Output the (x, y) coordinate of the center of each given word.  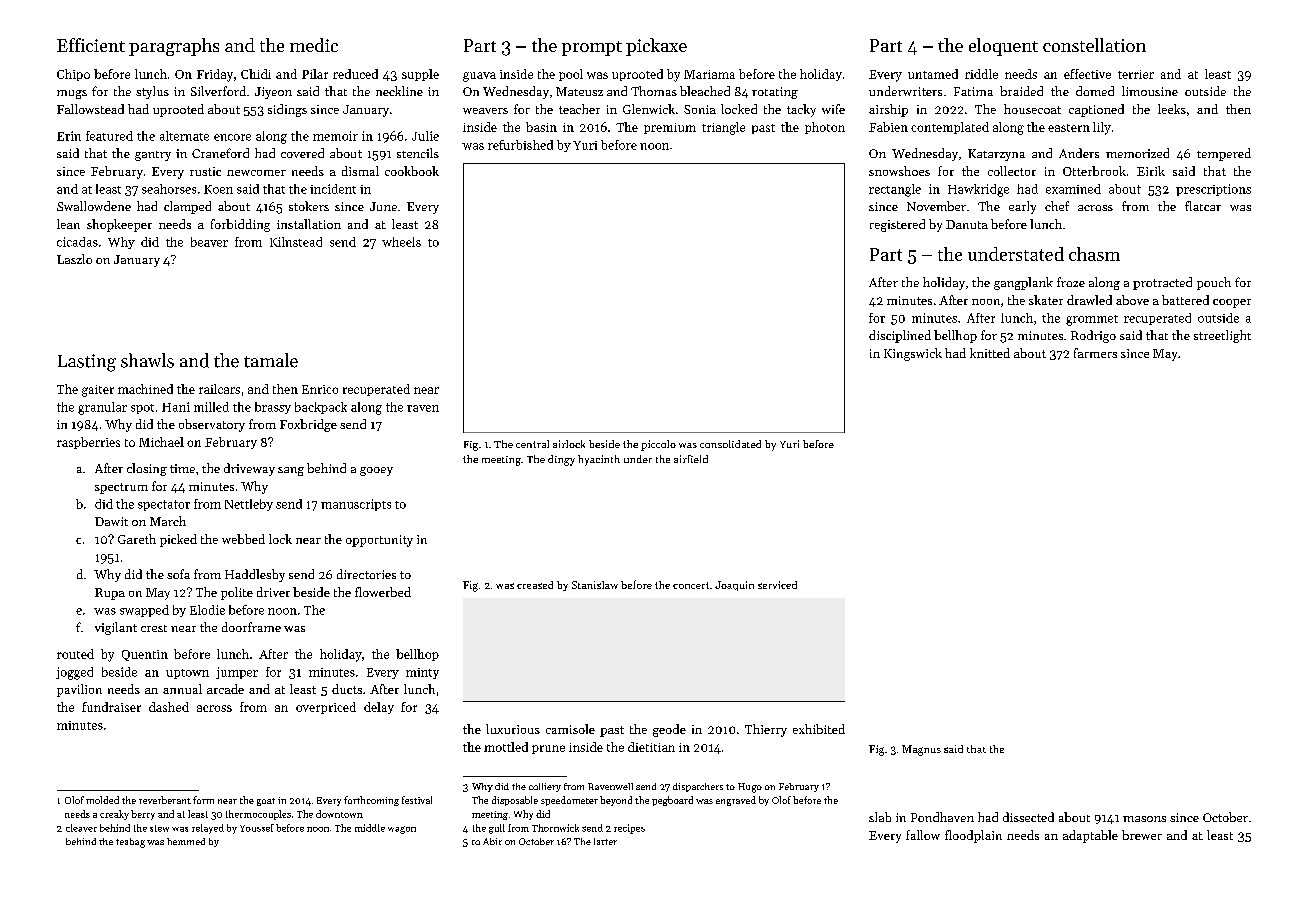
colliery (545, 787)
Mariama (709, 74)
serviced (777, 585)
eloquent (1003, 47)
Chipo (73, 75)
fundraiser (111, 707)
